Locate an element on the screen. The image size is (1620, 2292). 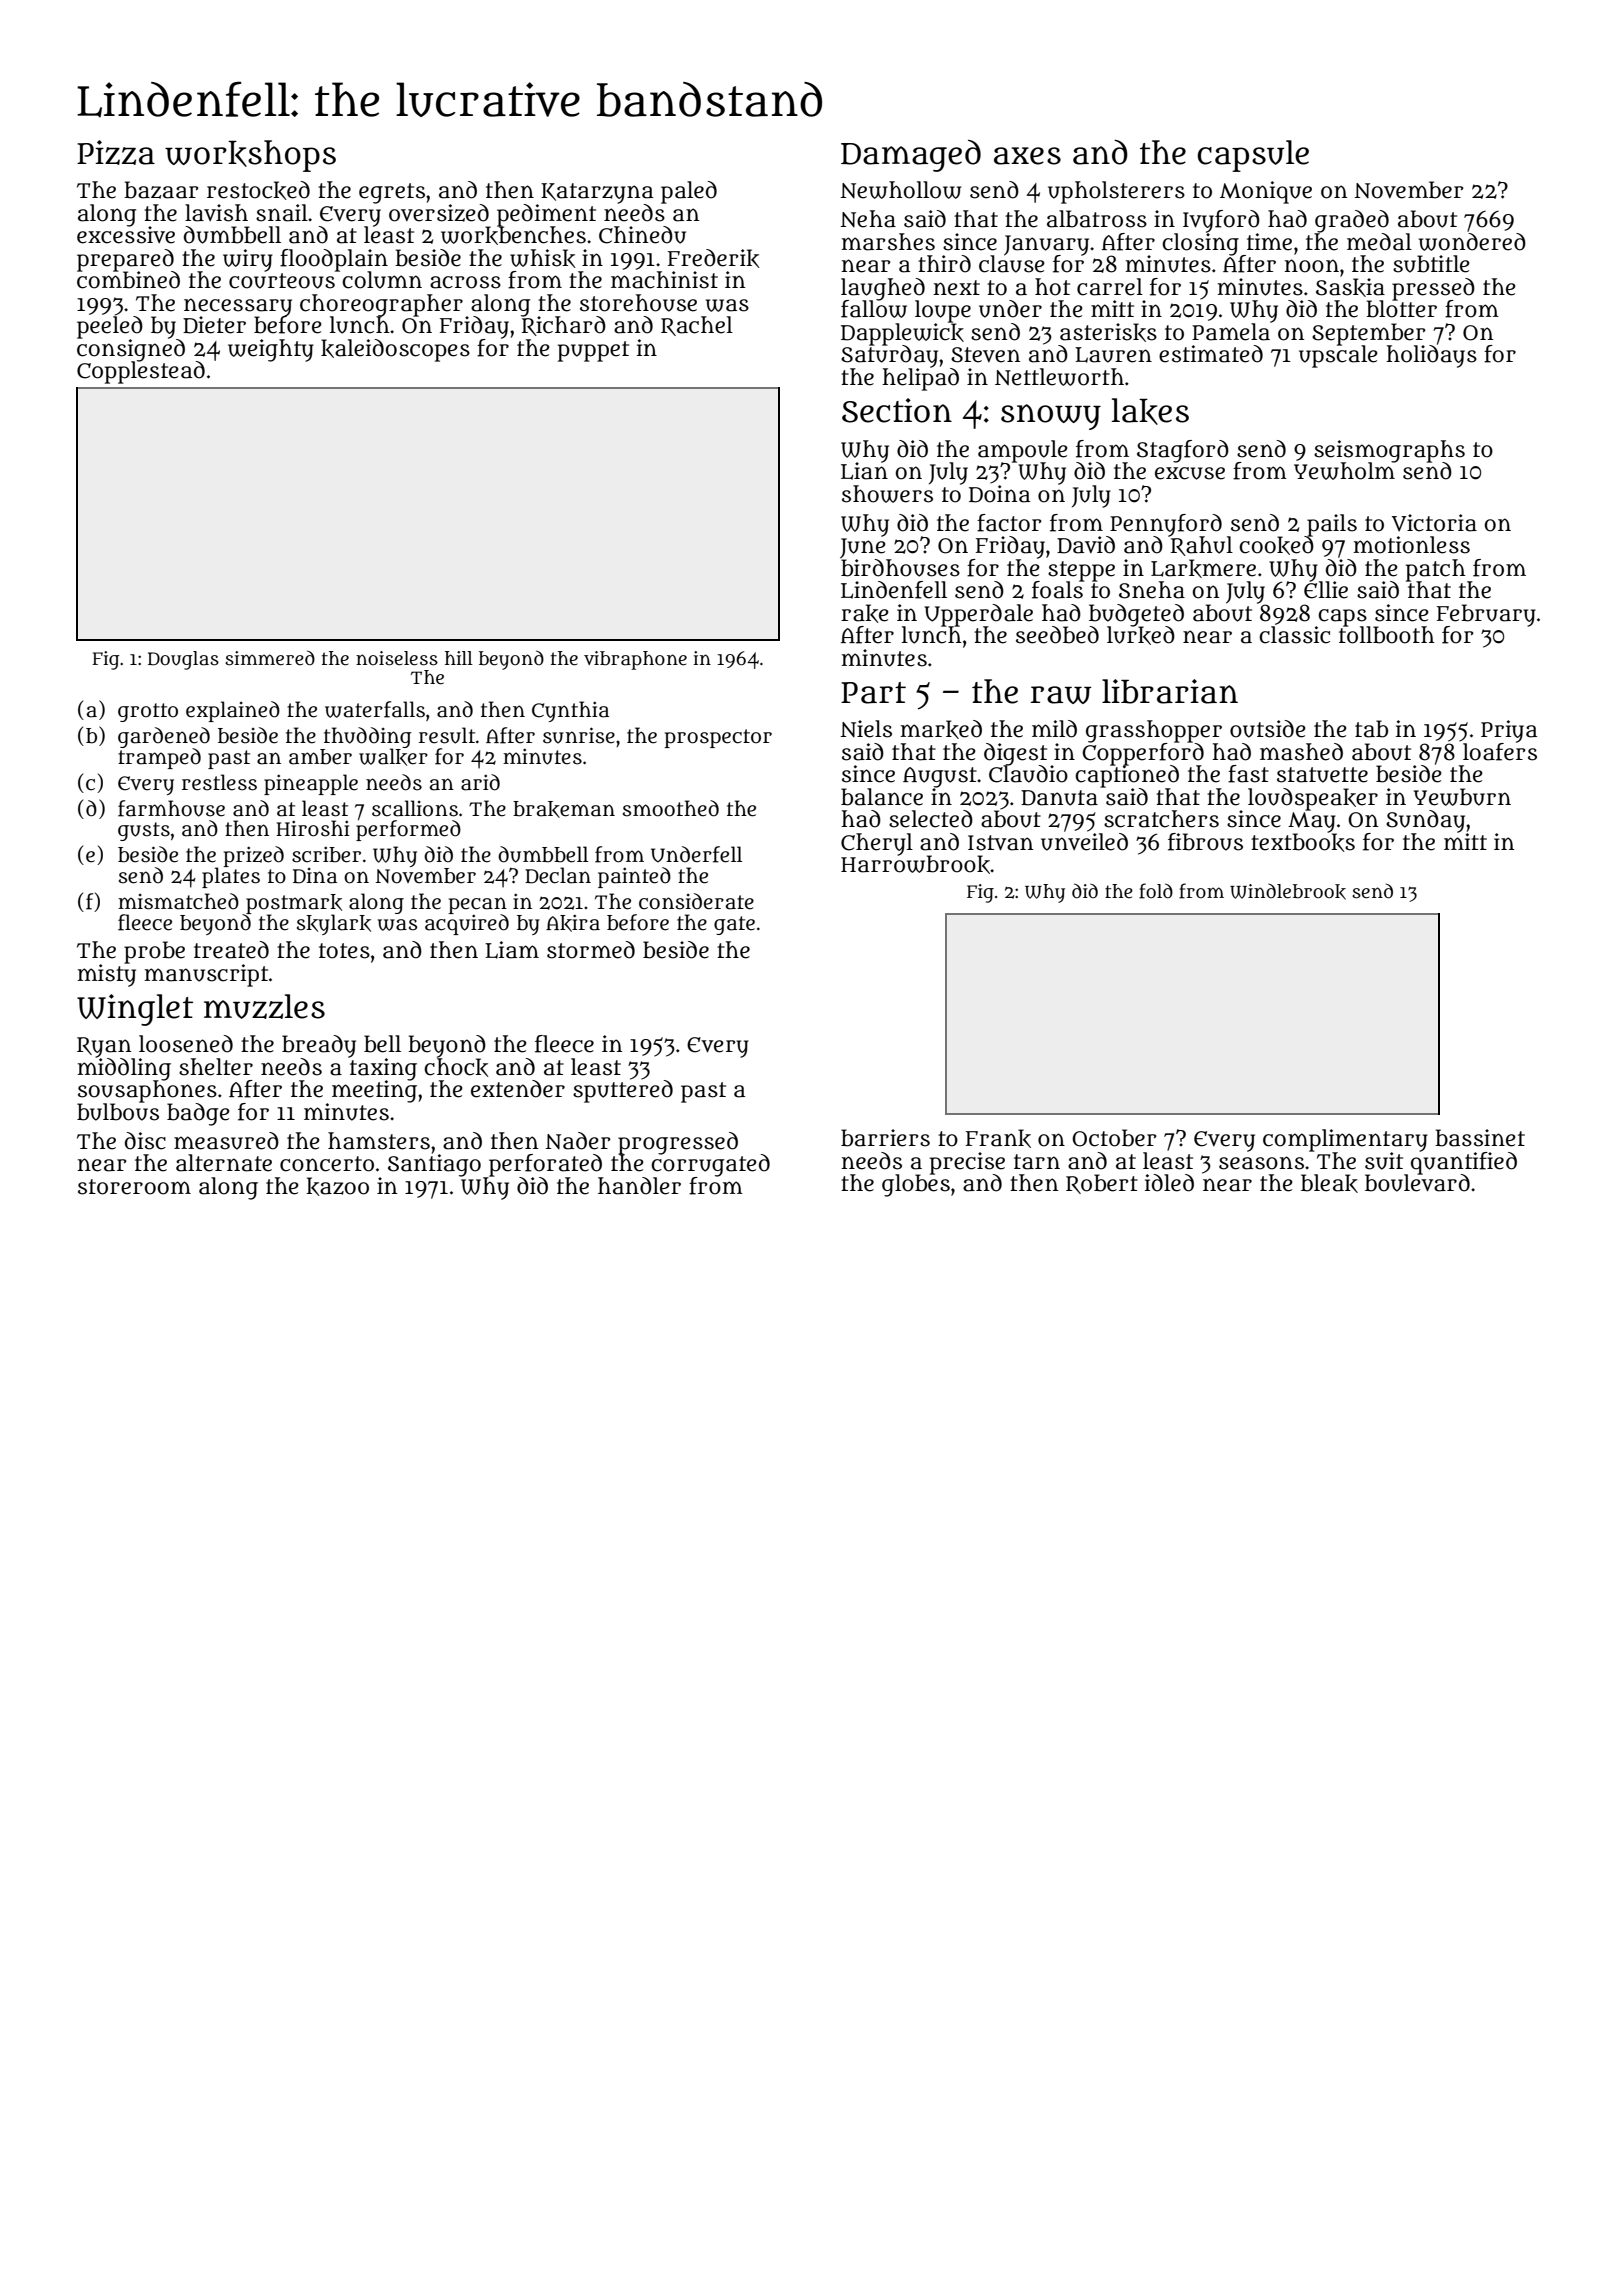
stormed is located at coordinates (591, 950).
